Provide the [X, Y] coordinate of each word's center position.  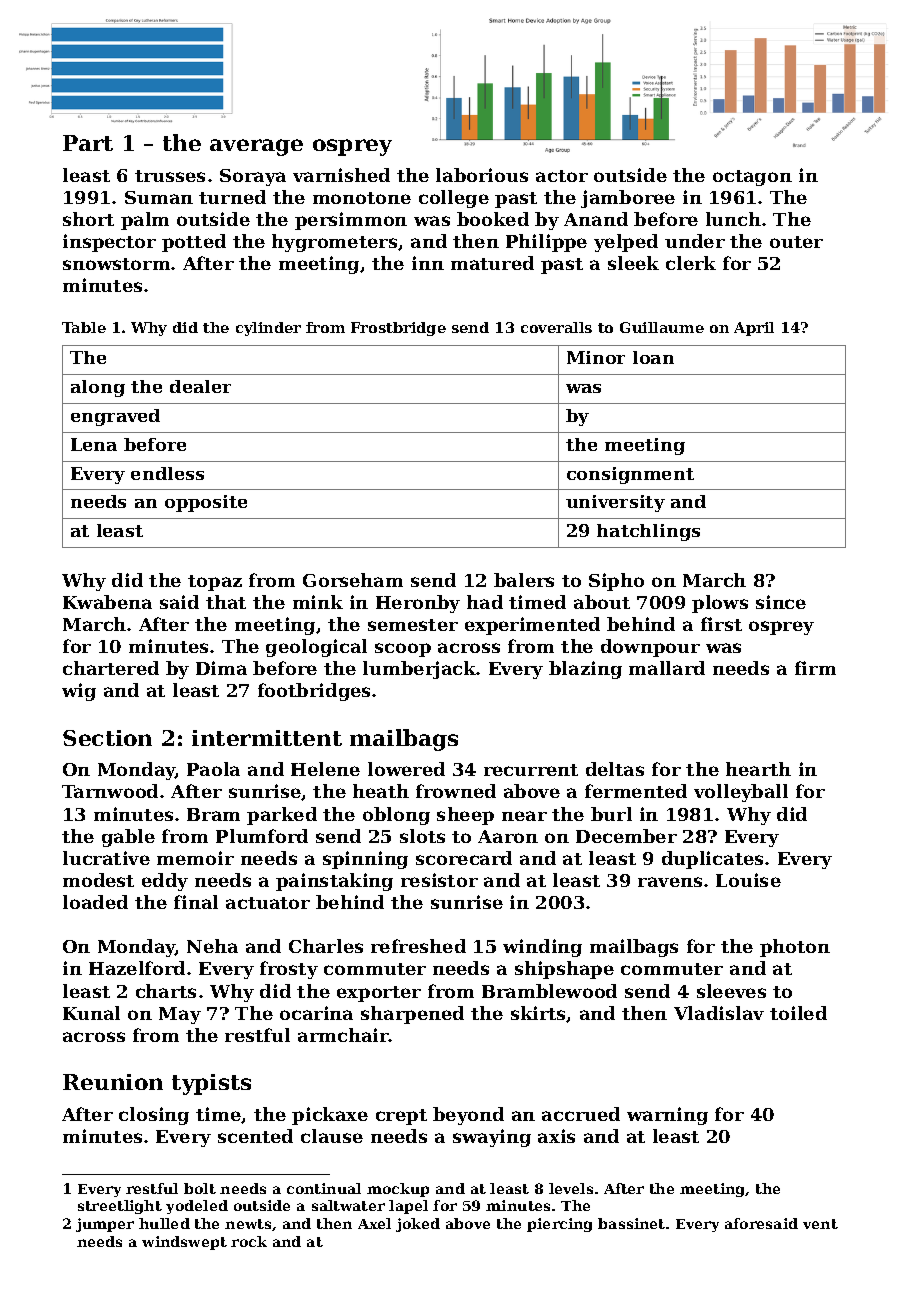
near [524, 816]
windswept [184, 1243]
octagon [752, 178]
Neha [212, 946]
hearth [758, 769]
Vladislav [719, 1013]
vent [820, 1224]
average [256, 147]
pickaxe [330, 1116]
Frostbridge [398, 329]
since [781, 602]
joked [418, 1225]
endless [167, 473]
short [88, 219]
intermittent [267, 738]
